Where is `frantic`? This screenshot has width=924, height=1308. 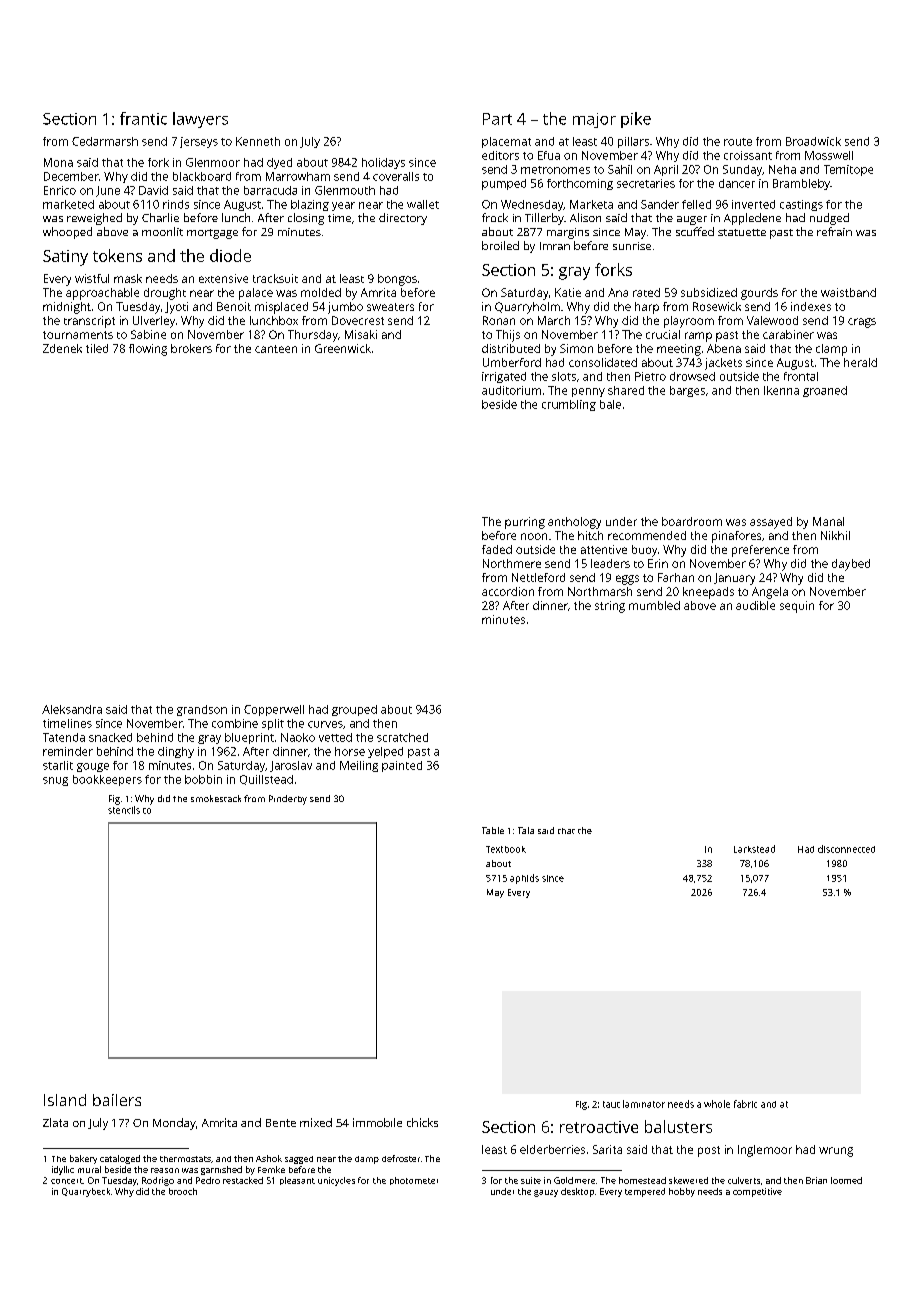
frantic is located at coordinates (143, 118).
